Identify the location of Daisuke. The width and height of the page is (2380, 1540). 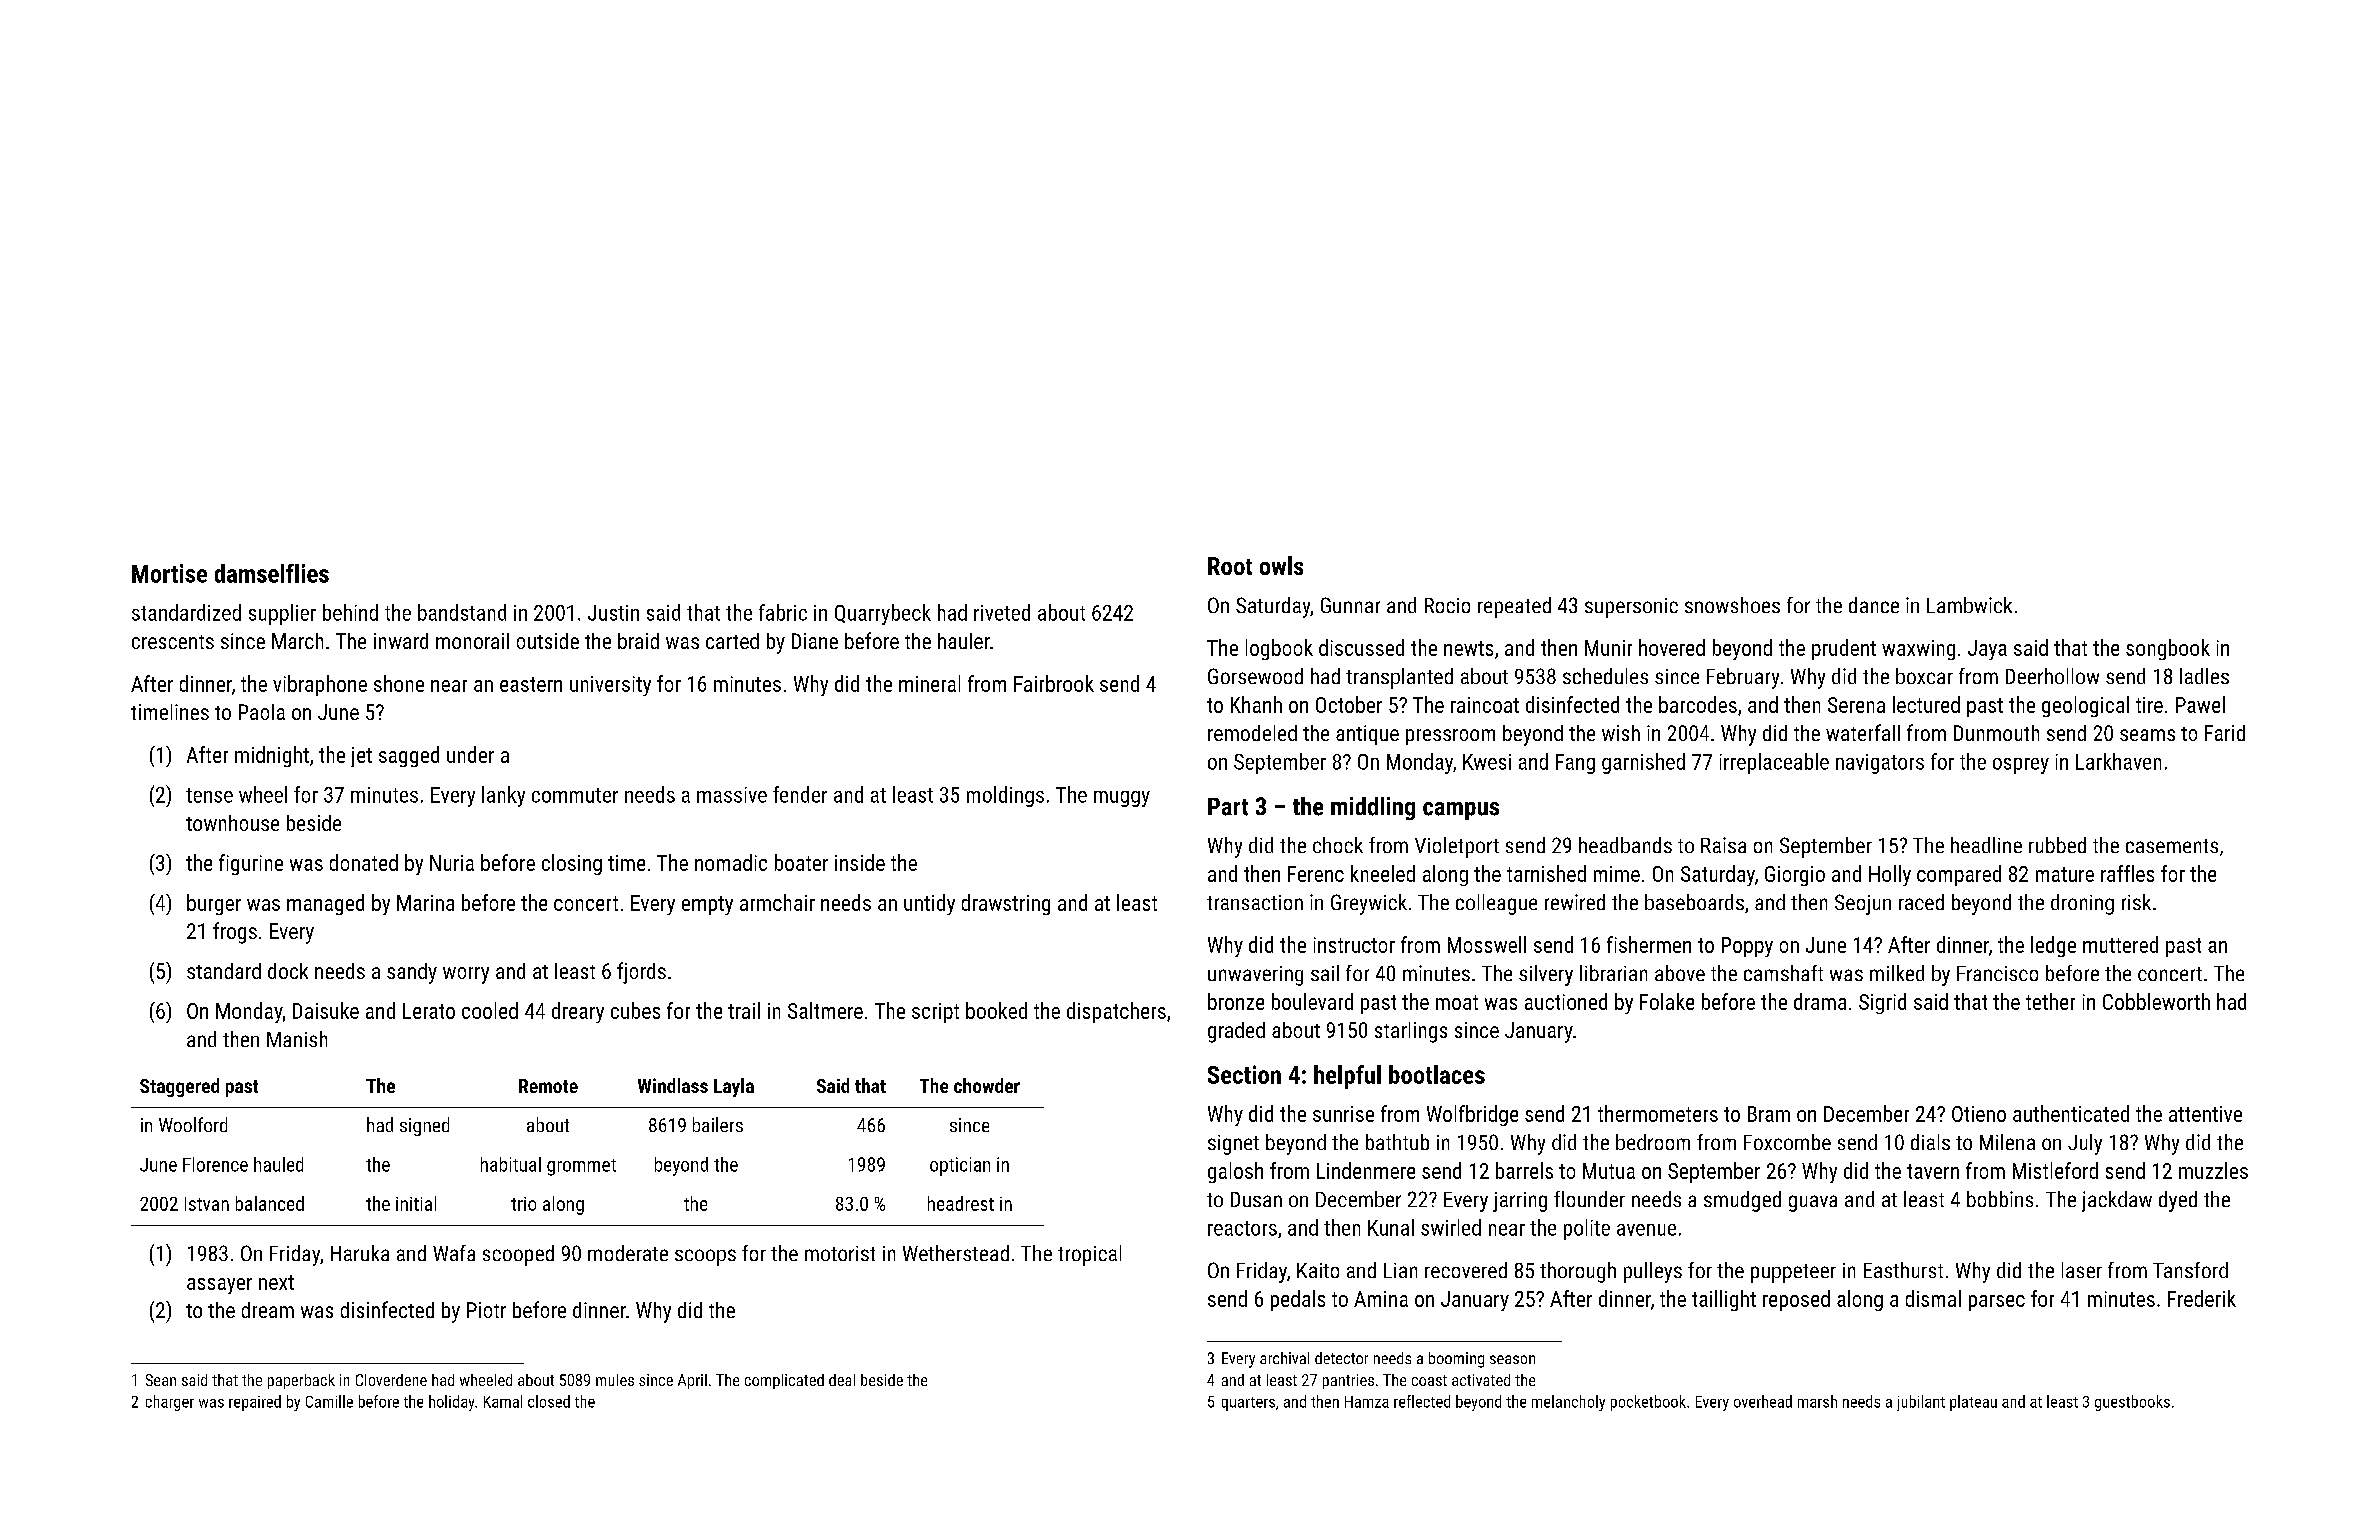
(326, 1010).
